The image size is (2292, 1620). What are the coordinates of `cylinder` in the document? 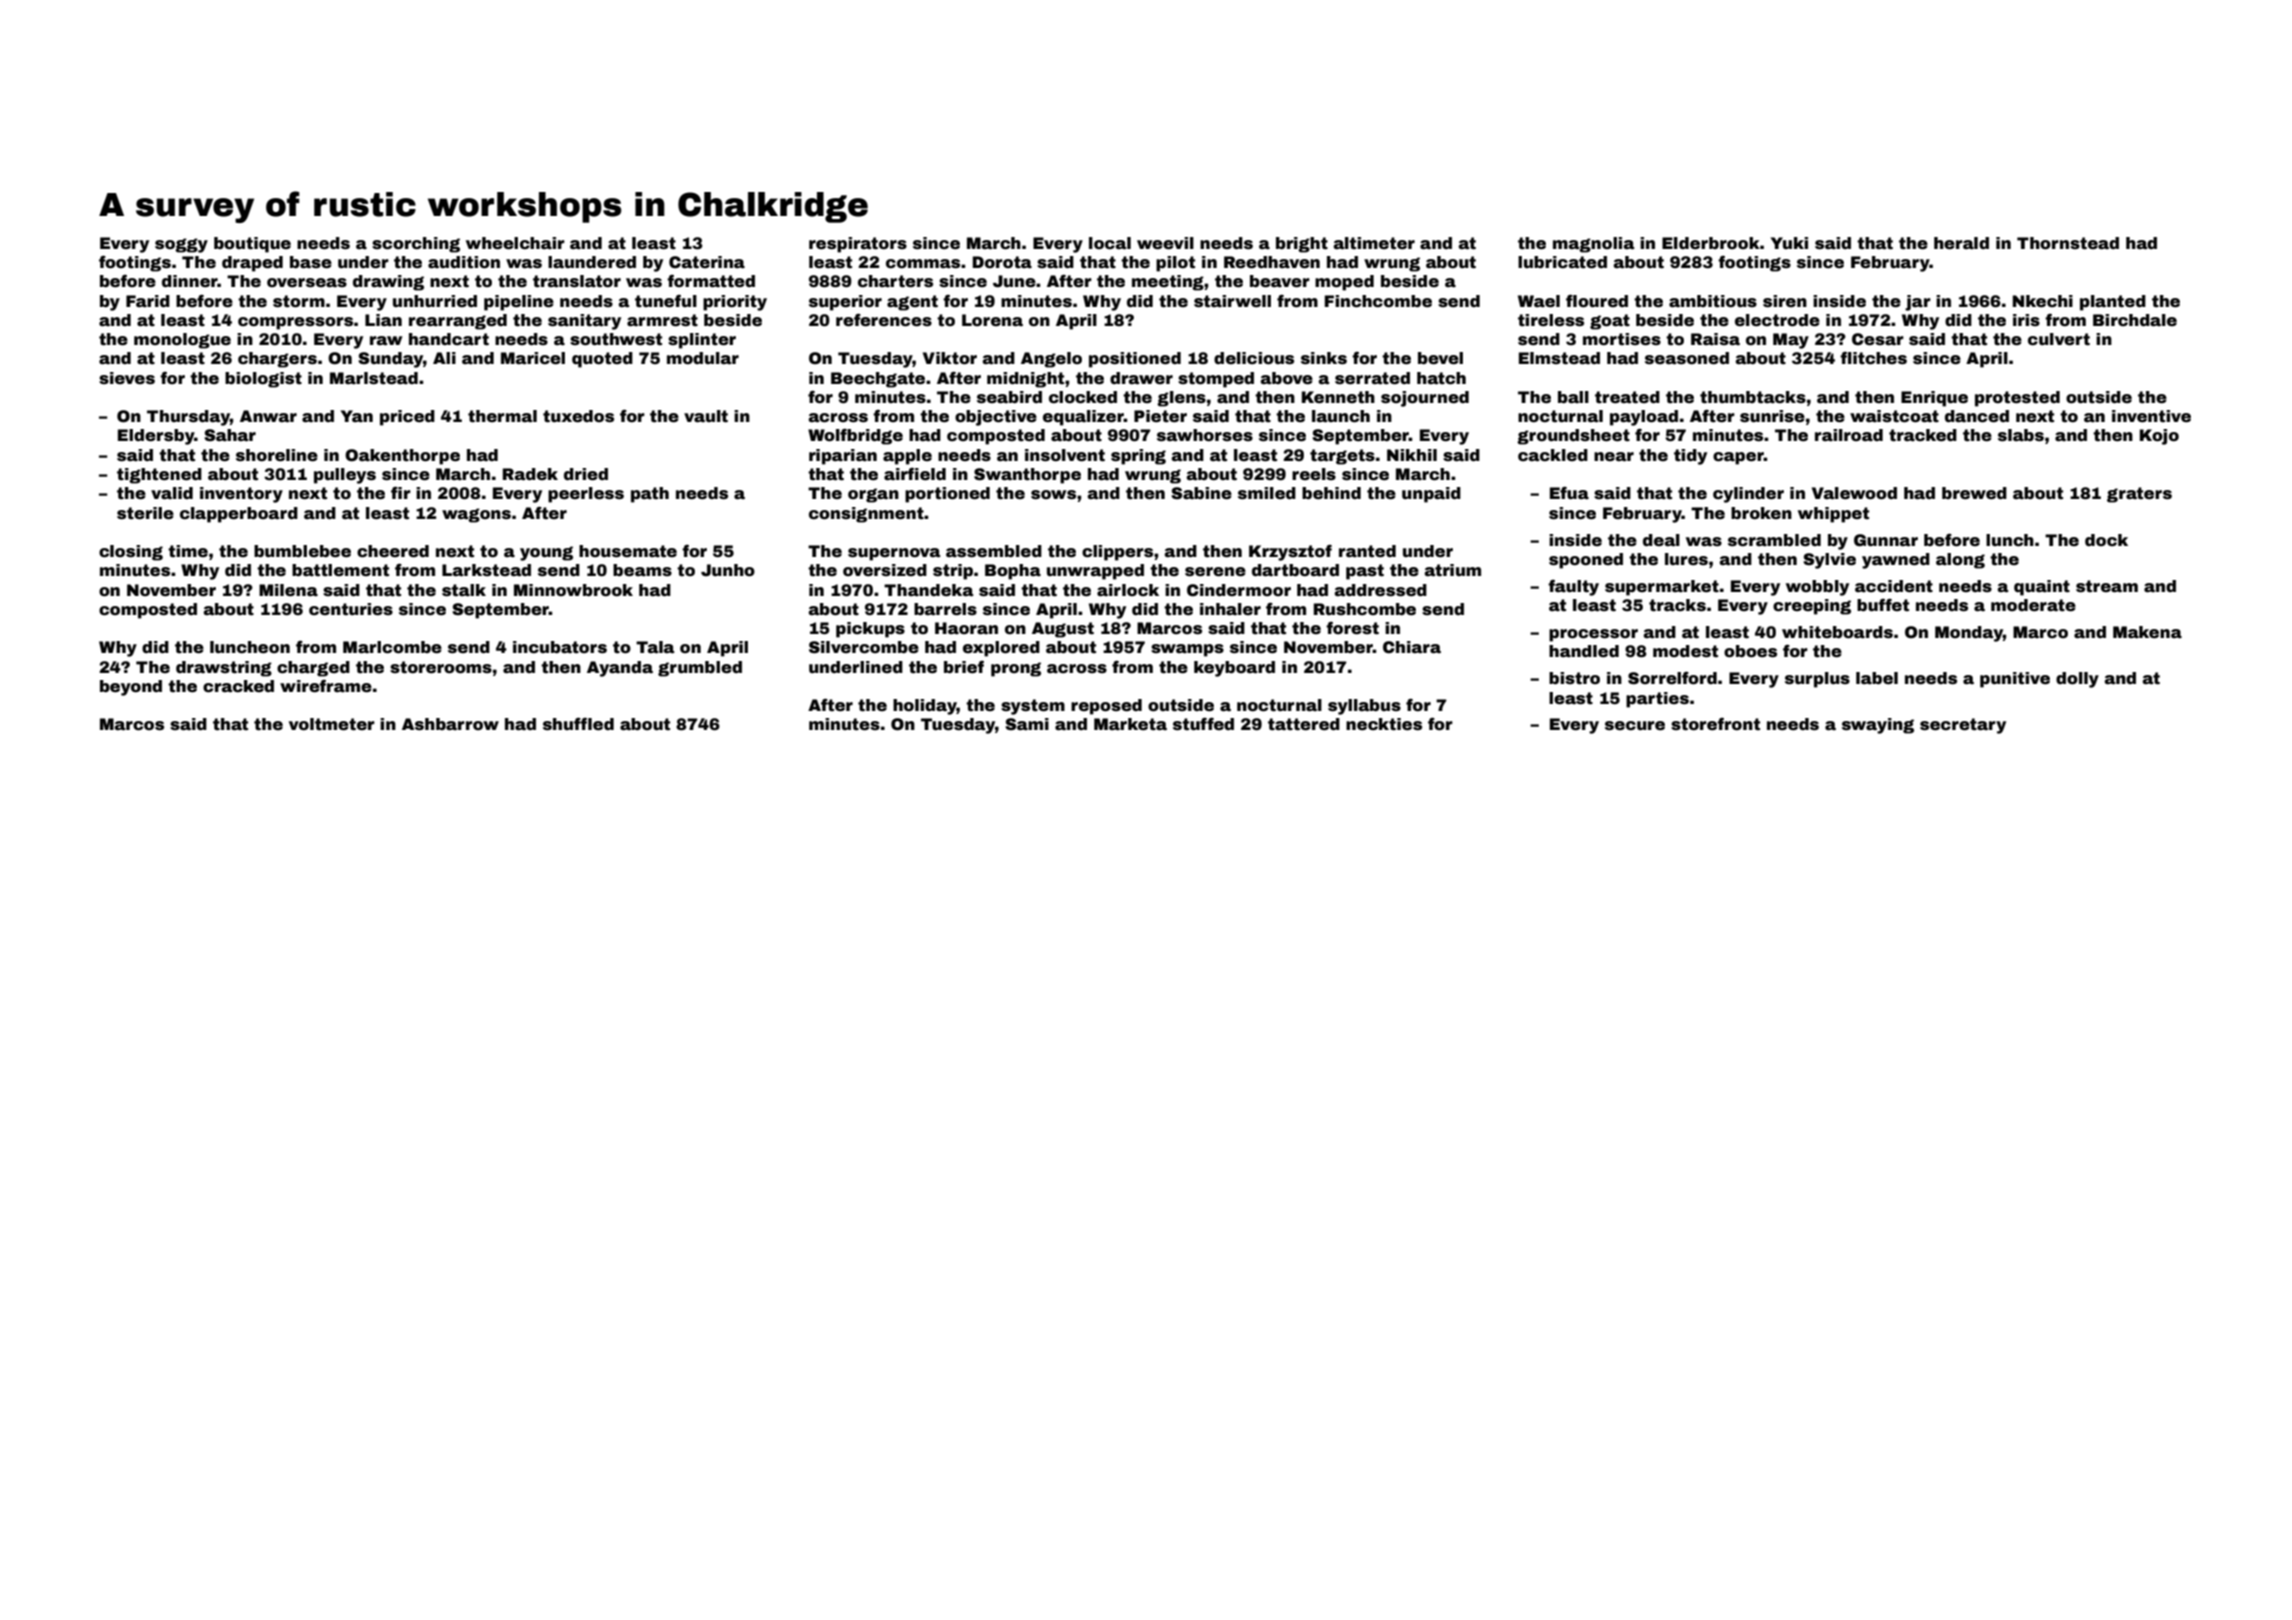 It's located at (1748, 495).
